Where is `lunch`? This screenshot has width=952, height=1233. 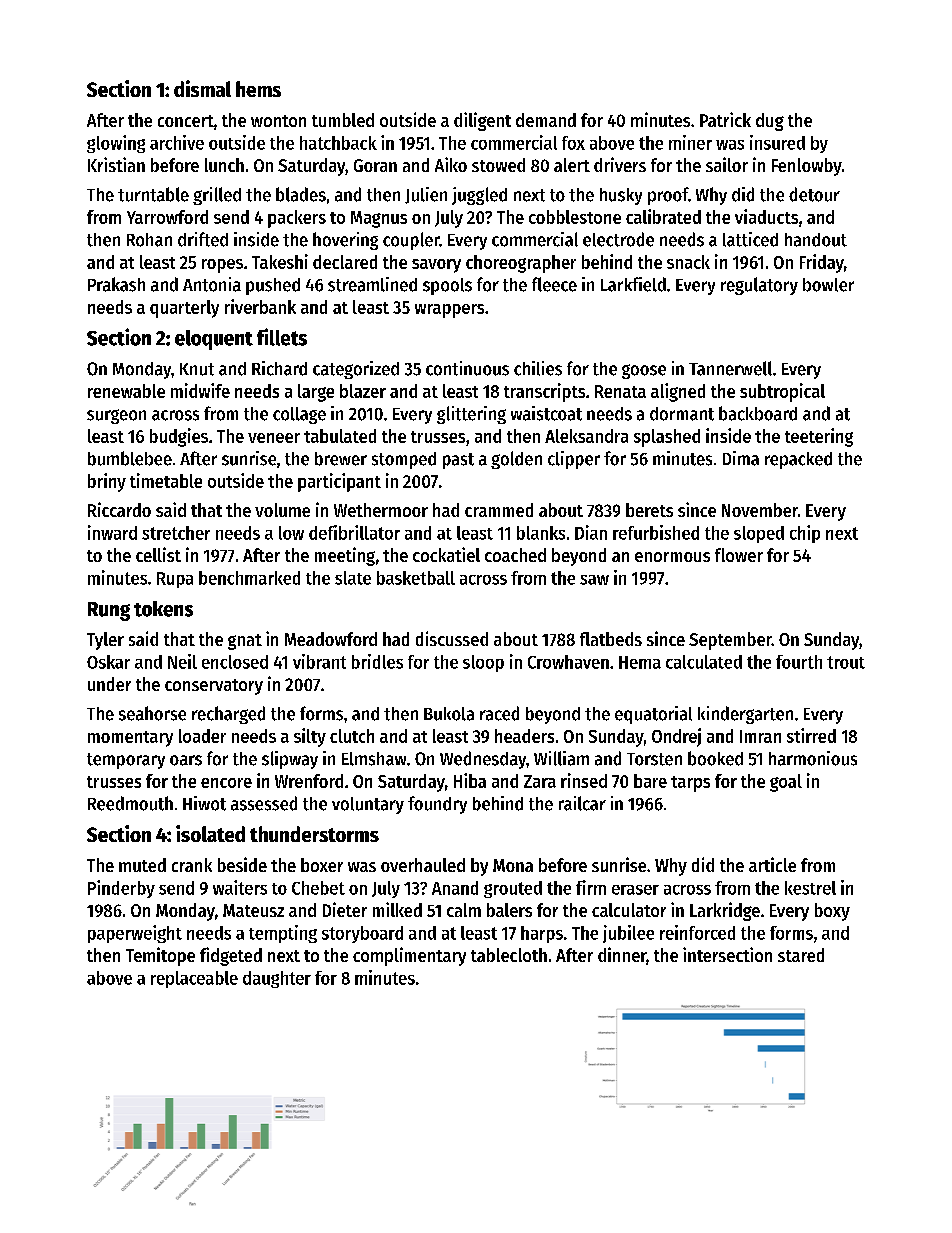
lunch is located at coordinates (224, 165).
